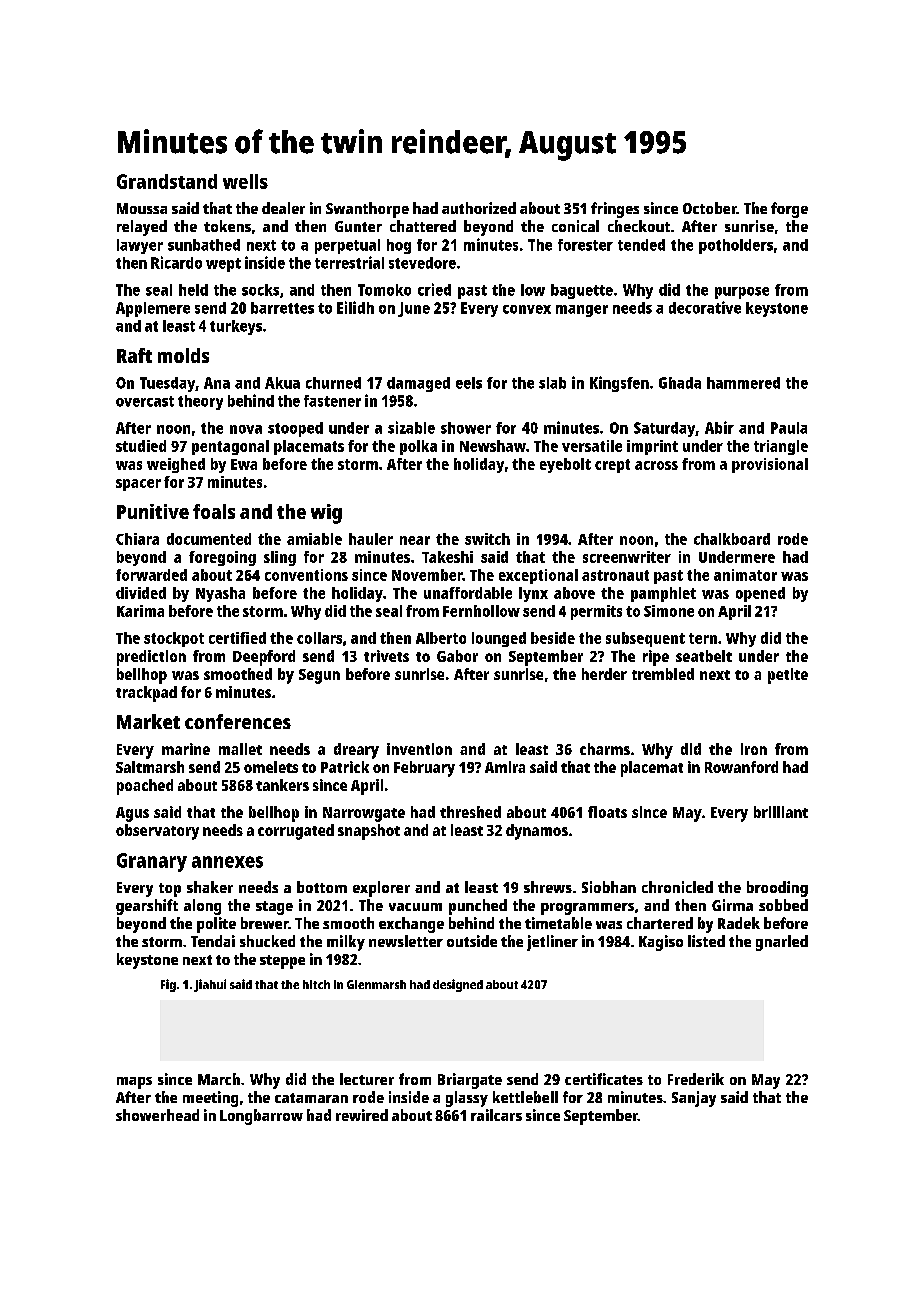 The image size is (924, 1308). I want to click on slab, so click(552, 383).
